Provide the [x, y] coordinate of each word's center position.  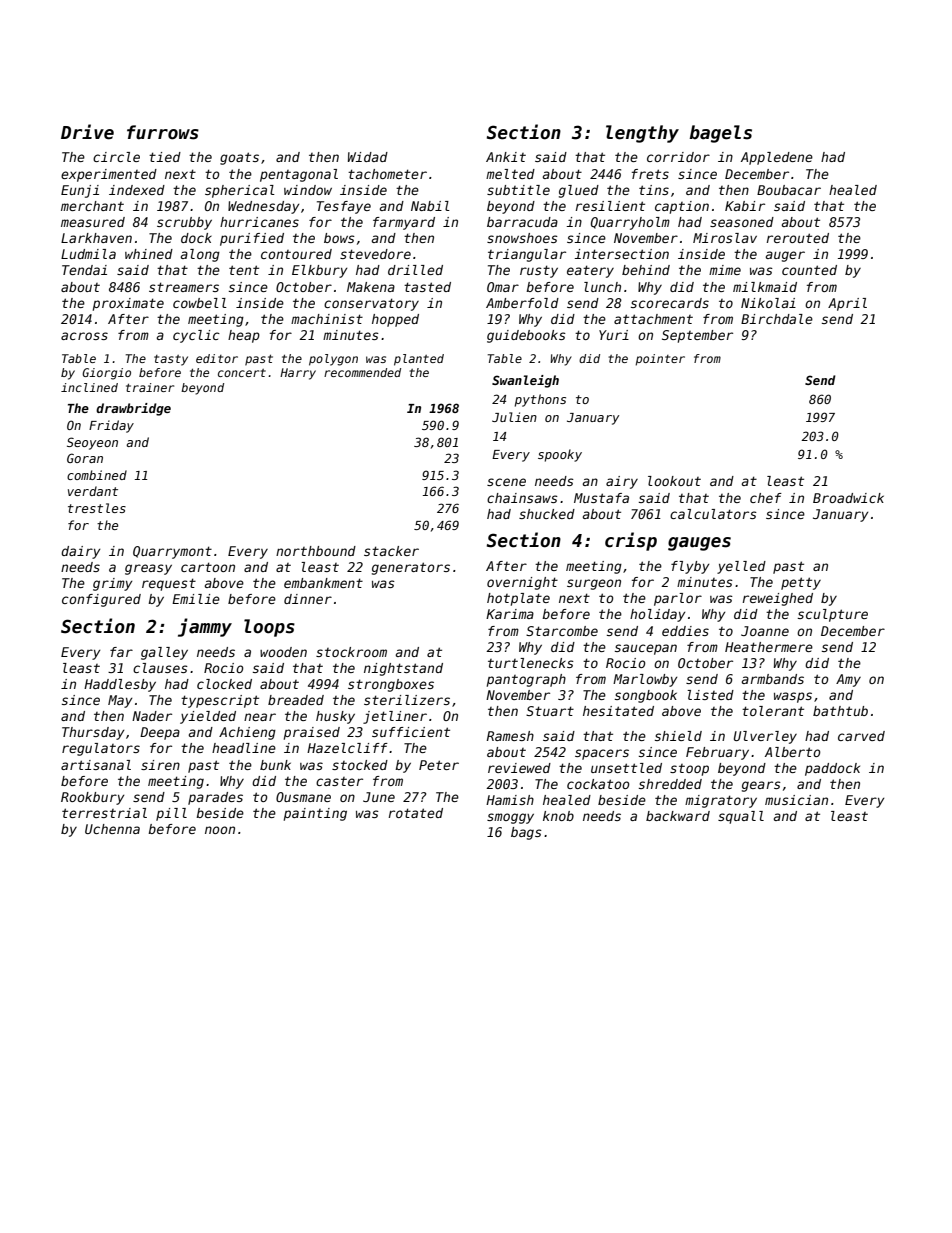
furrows [163, 132]
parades [215, 798]
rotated [415, 813]
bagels [720, 134]
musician [796, 800]
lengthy [642, 134]
